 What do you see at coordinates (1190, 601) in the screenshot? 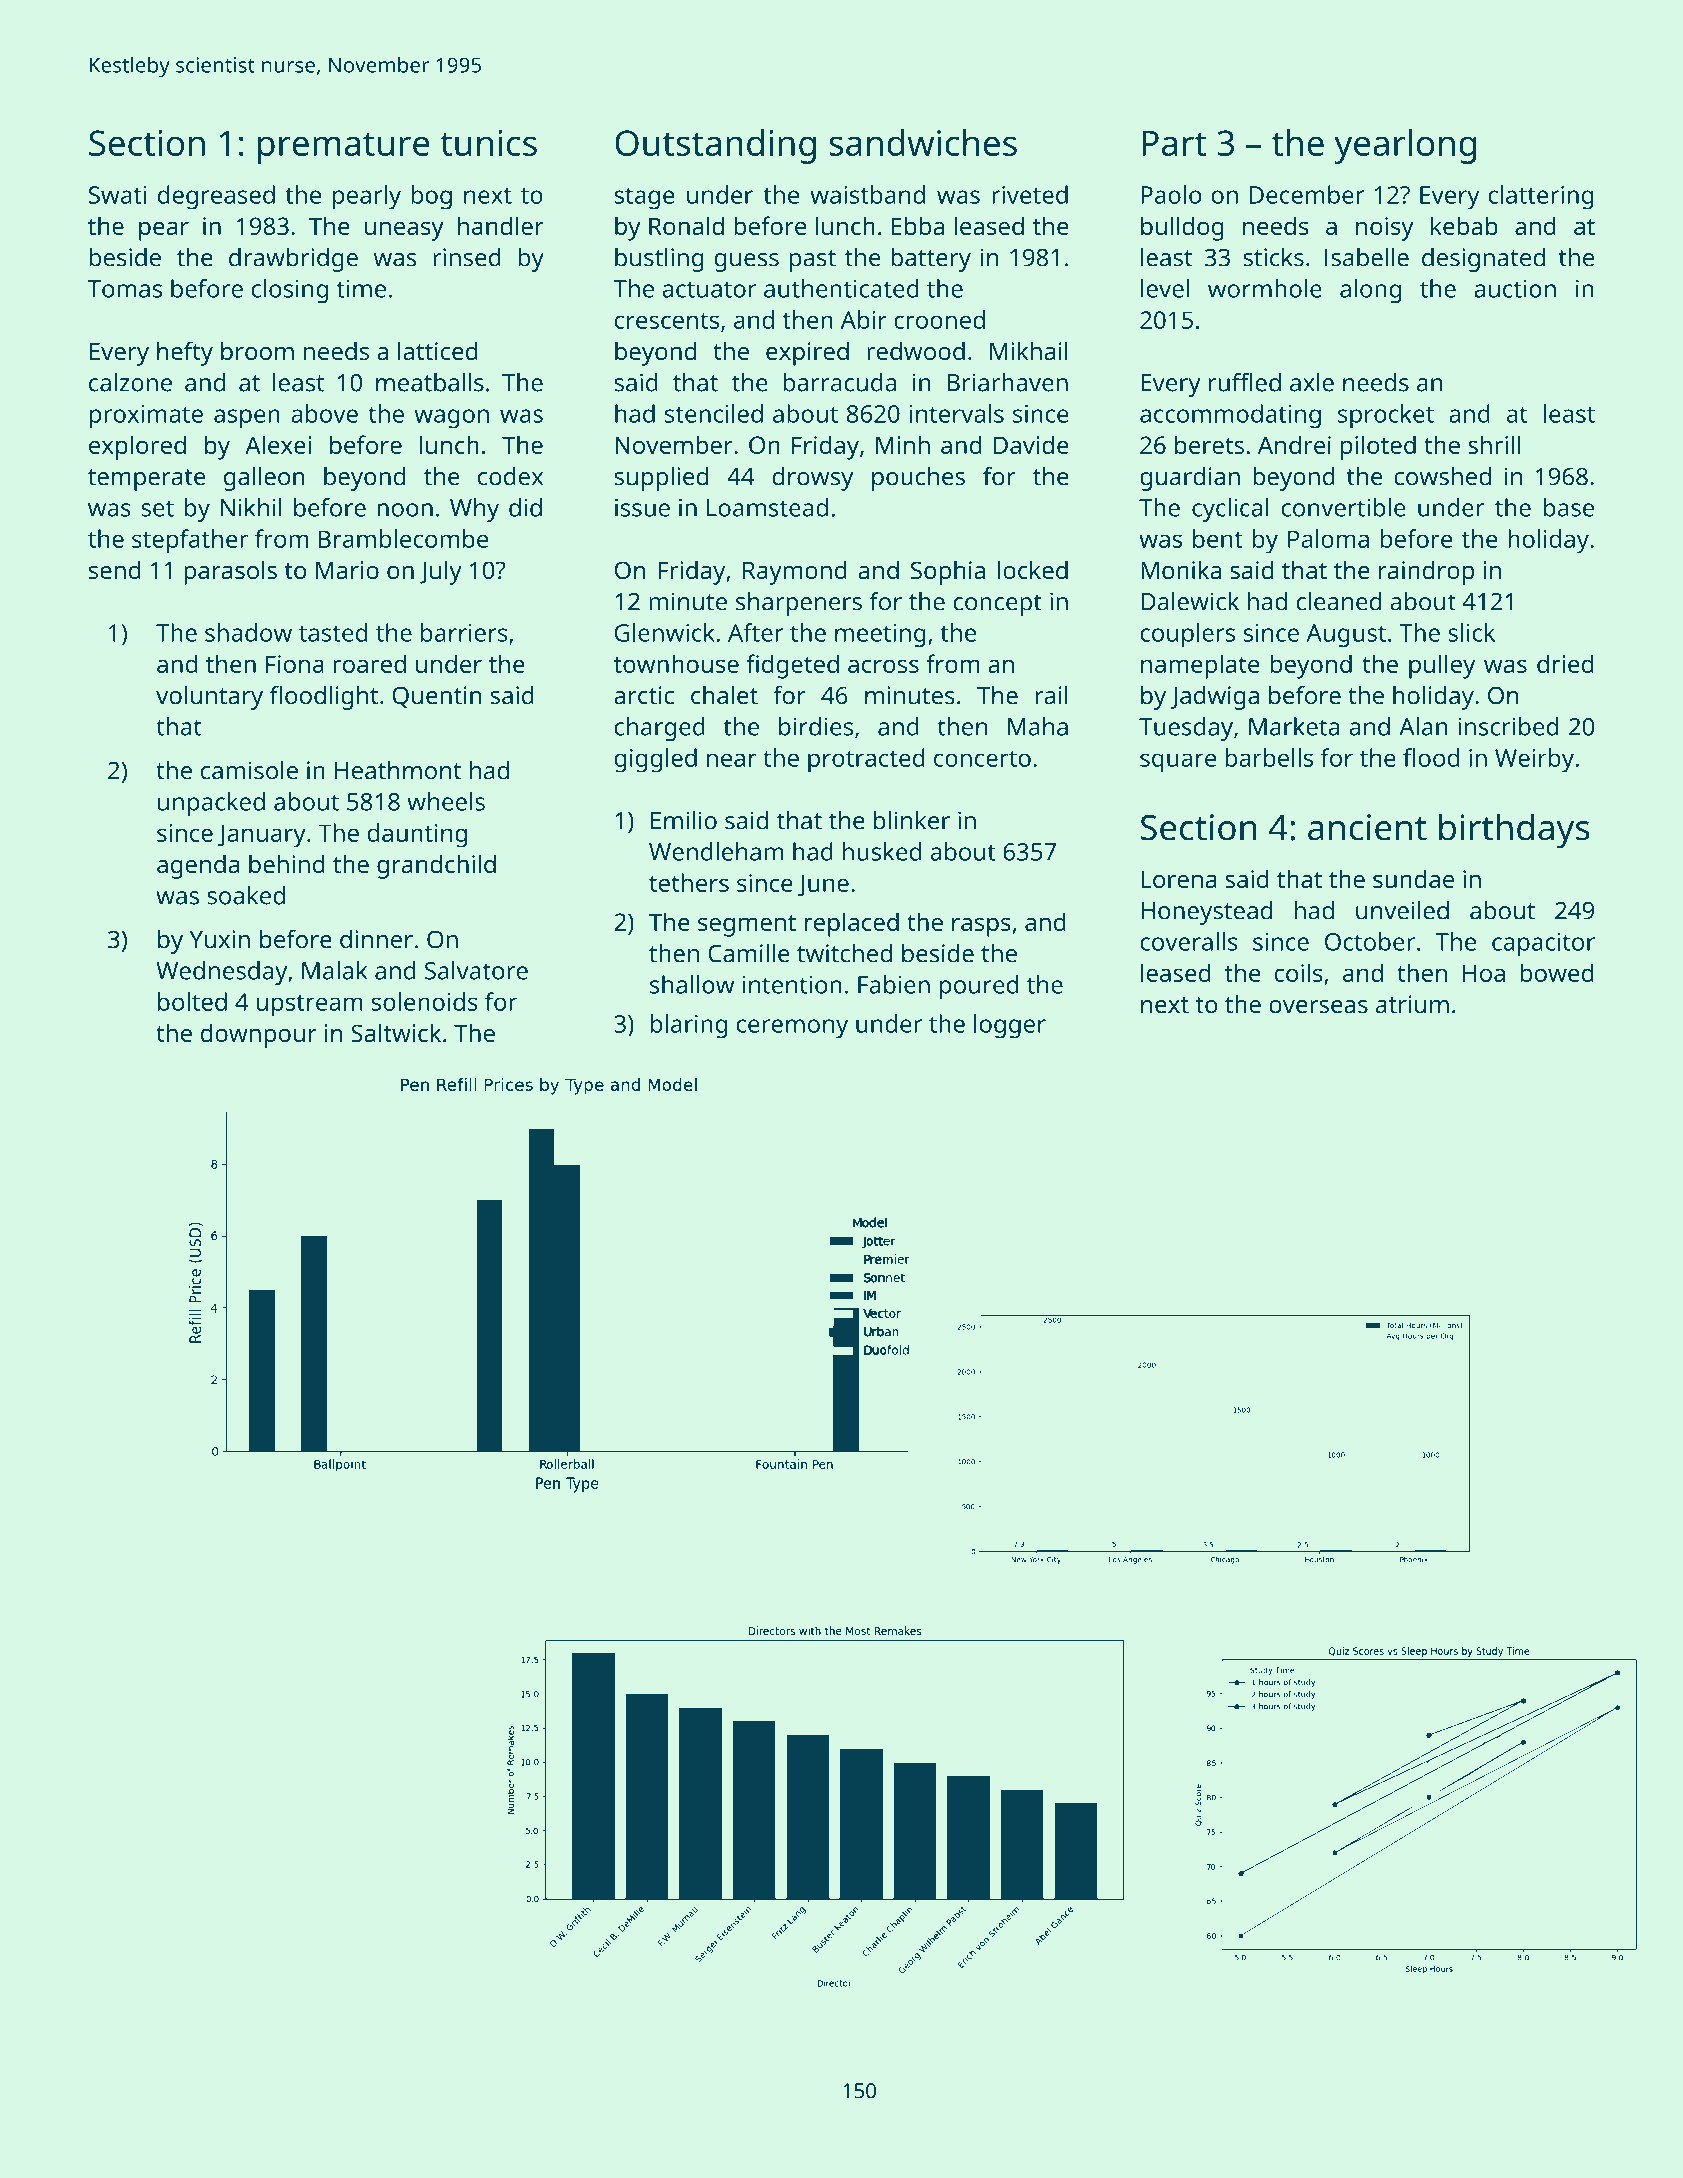
I see `Dalewick` at bounding box center [1190, 601].
